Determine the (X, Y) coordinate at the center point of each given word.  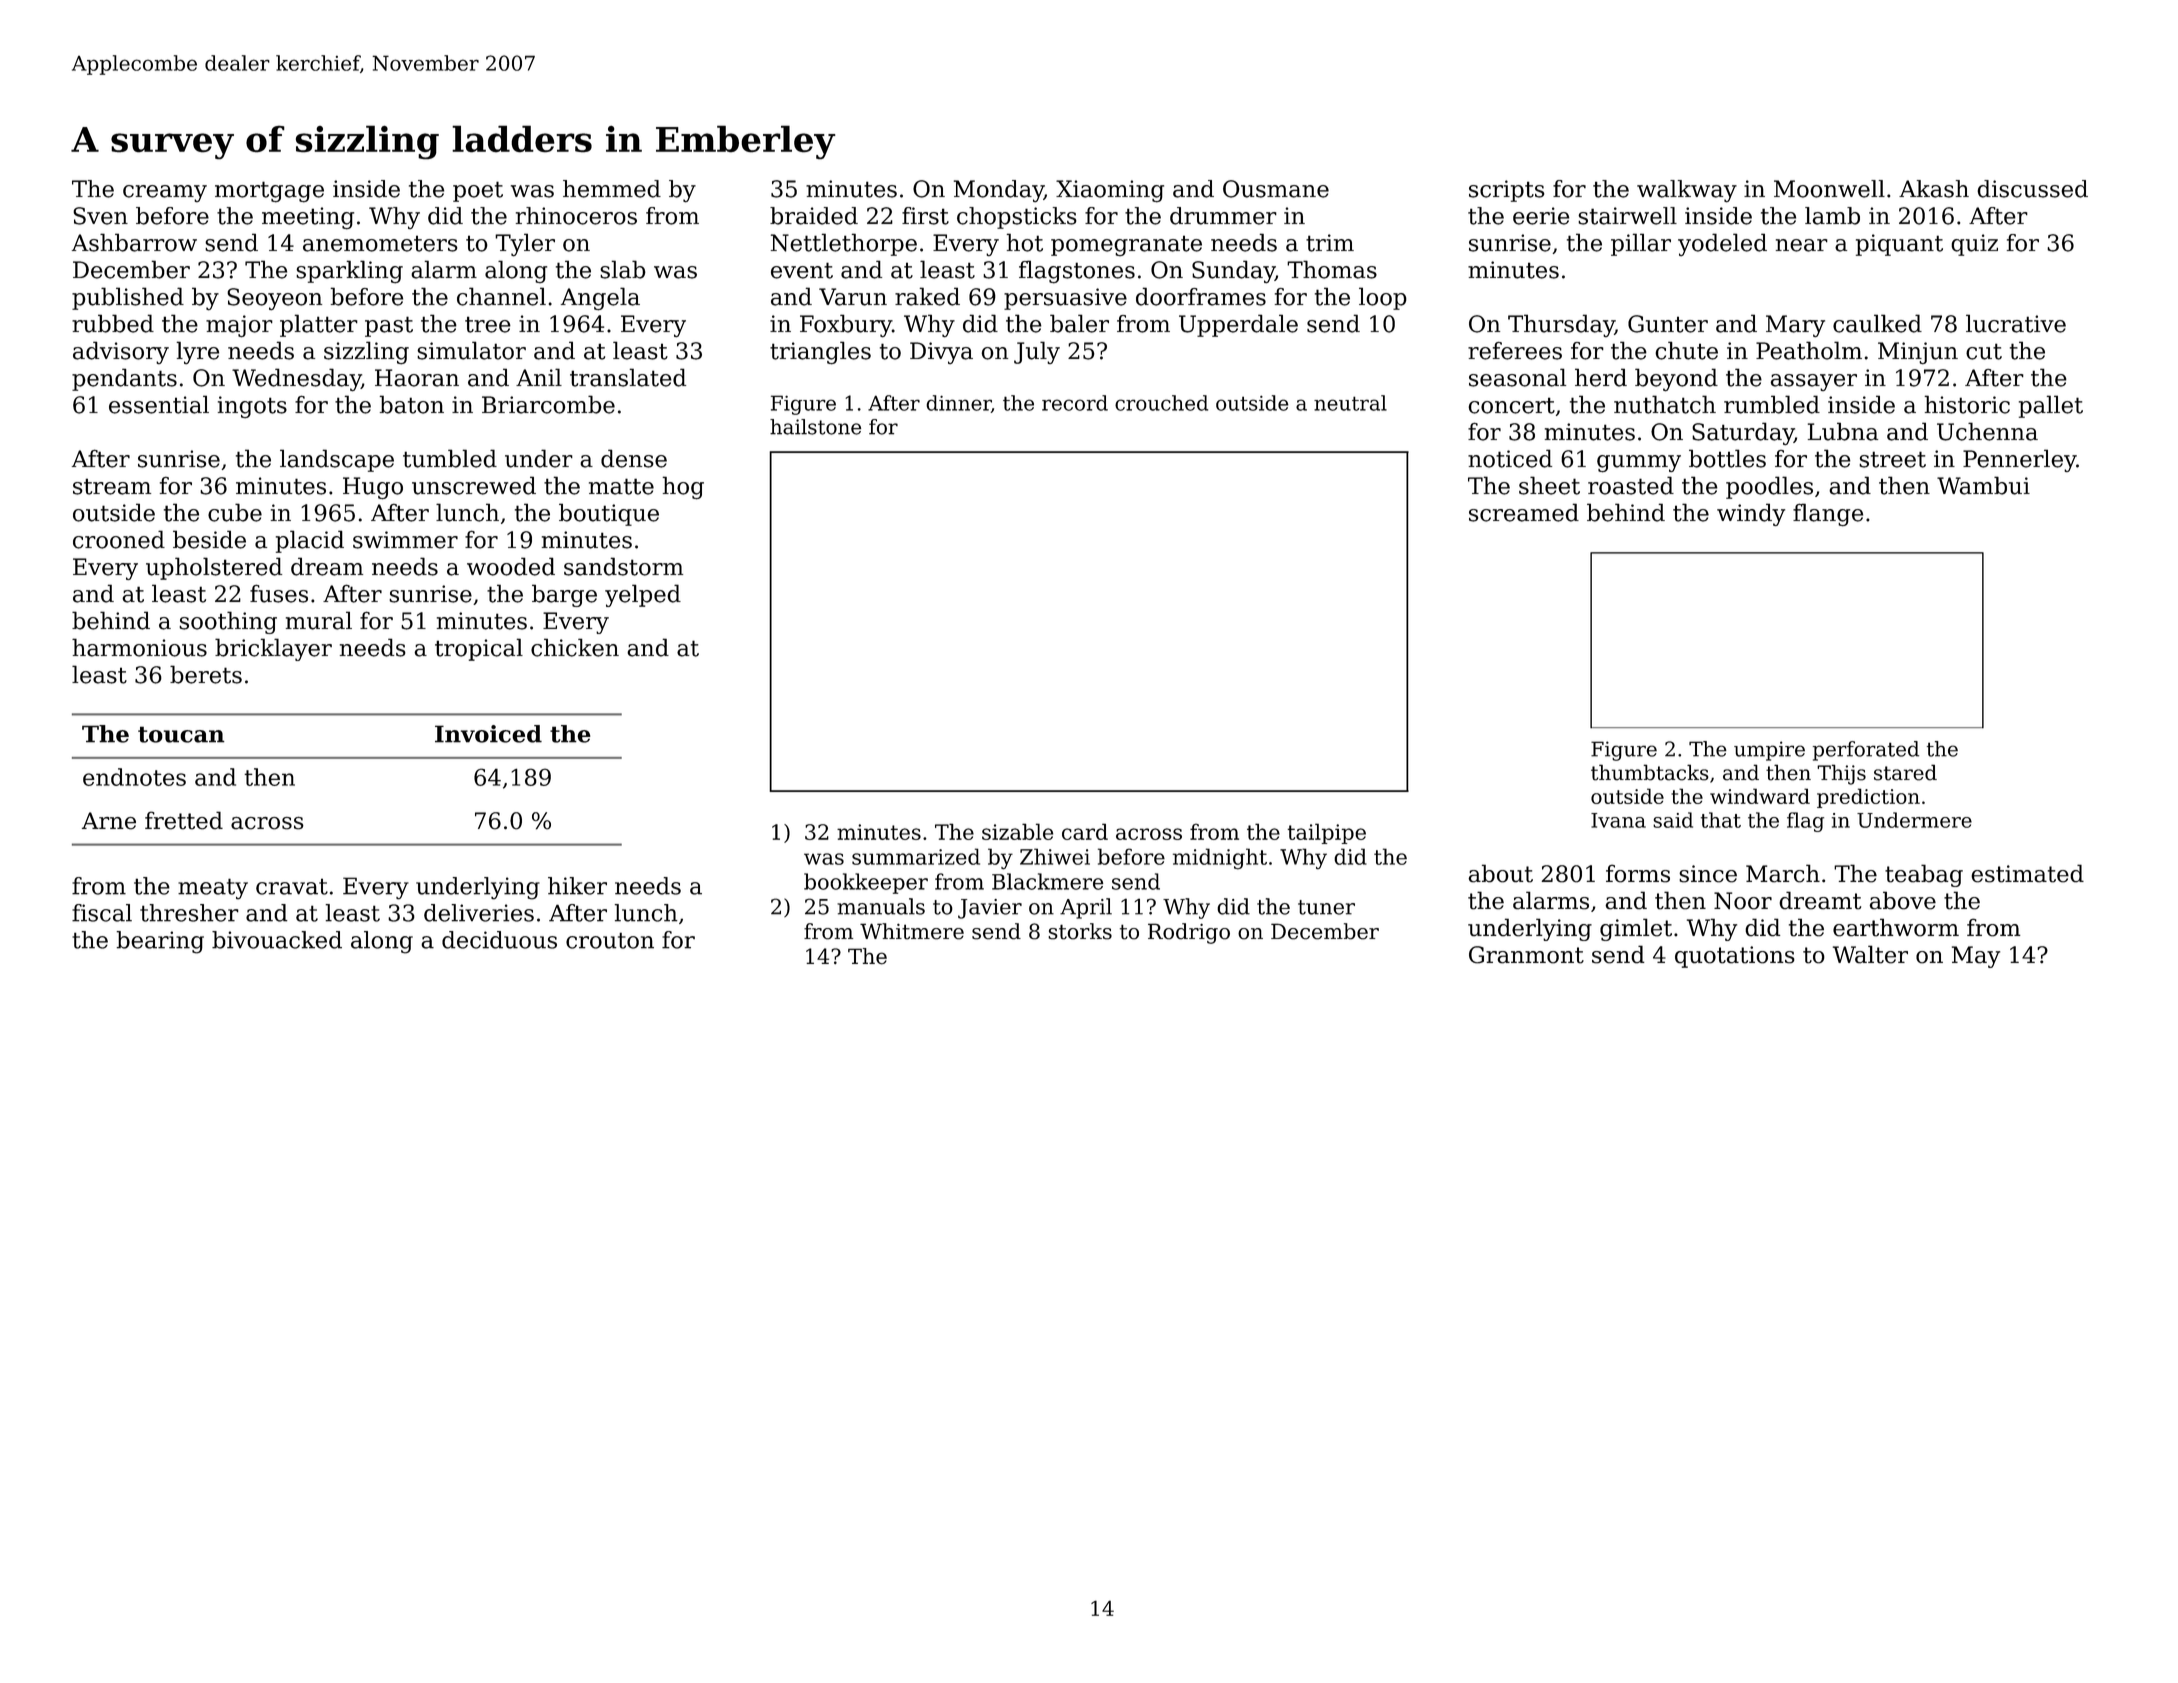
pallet (2051, 406)
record (1075, 403)
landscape (337, 460)
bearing (160, 942)
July (1037, 352)
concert (1511, 405)
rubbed (113, 323)
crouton (610, 940)
